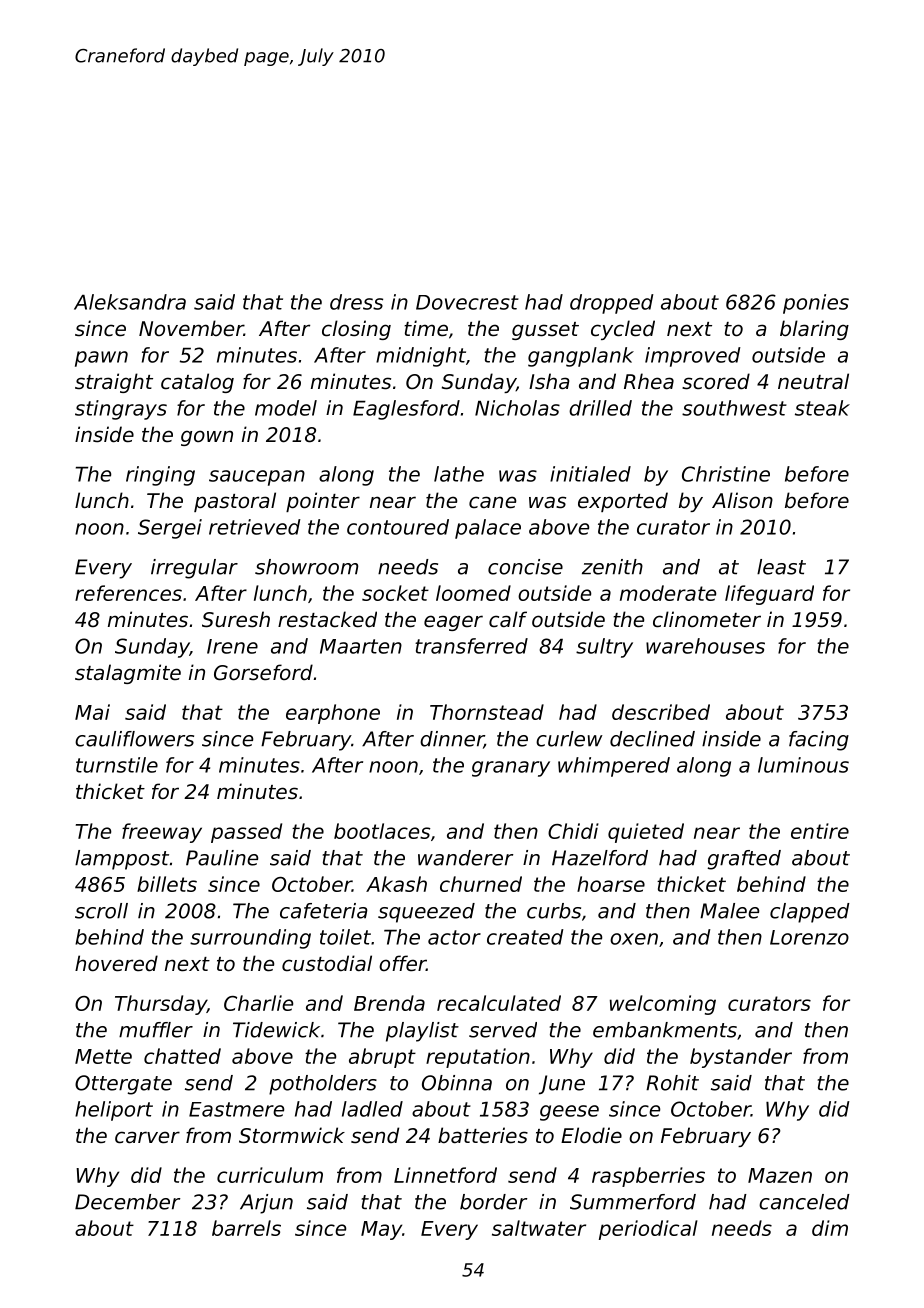 This page has height=1308, width=924. Describe the element at coordinates (246, 1228) in the page. I see `barrels` at that location.
